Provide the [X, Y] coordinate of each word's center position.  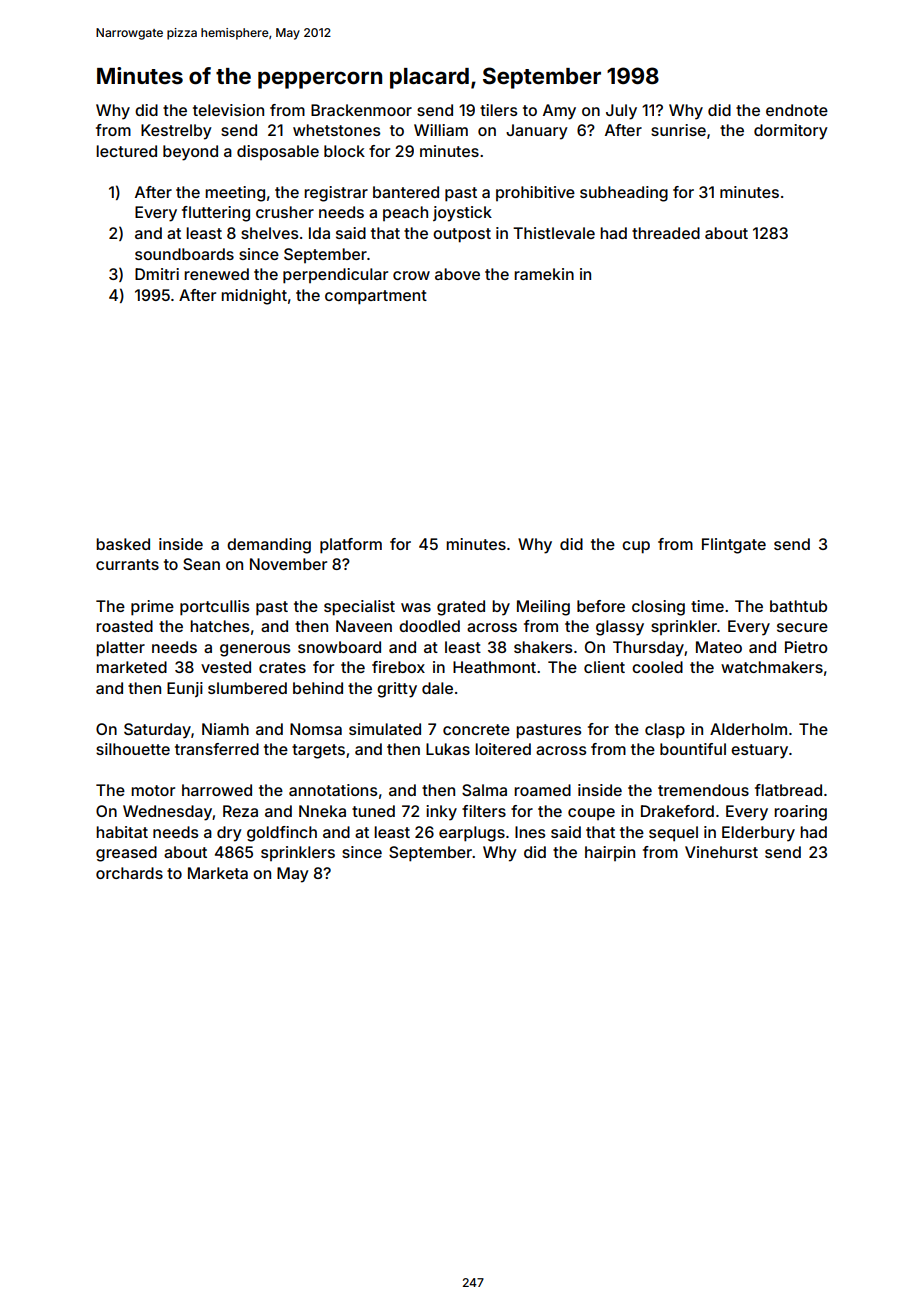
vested [226, 667]
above [457, 274]
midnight [254, 297]
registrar [336, 194]
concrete [476, 729]
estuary [759, 751]
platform [351, 546]
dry [229, 834]
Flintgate [734, 546]
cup [636, 547]
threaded [666, 233]
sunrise [678, 130]
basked [123, 544]
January [537, 132]
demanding [269, 546]
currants [127, 564]
